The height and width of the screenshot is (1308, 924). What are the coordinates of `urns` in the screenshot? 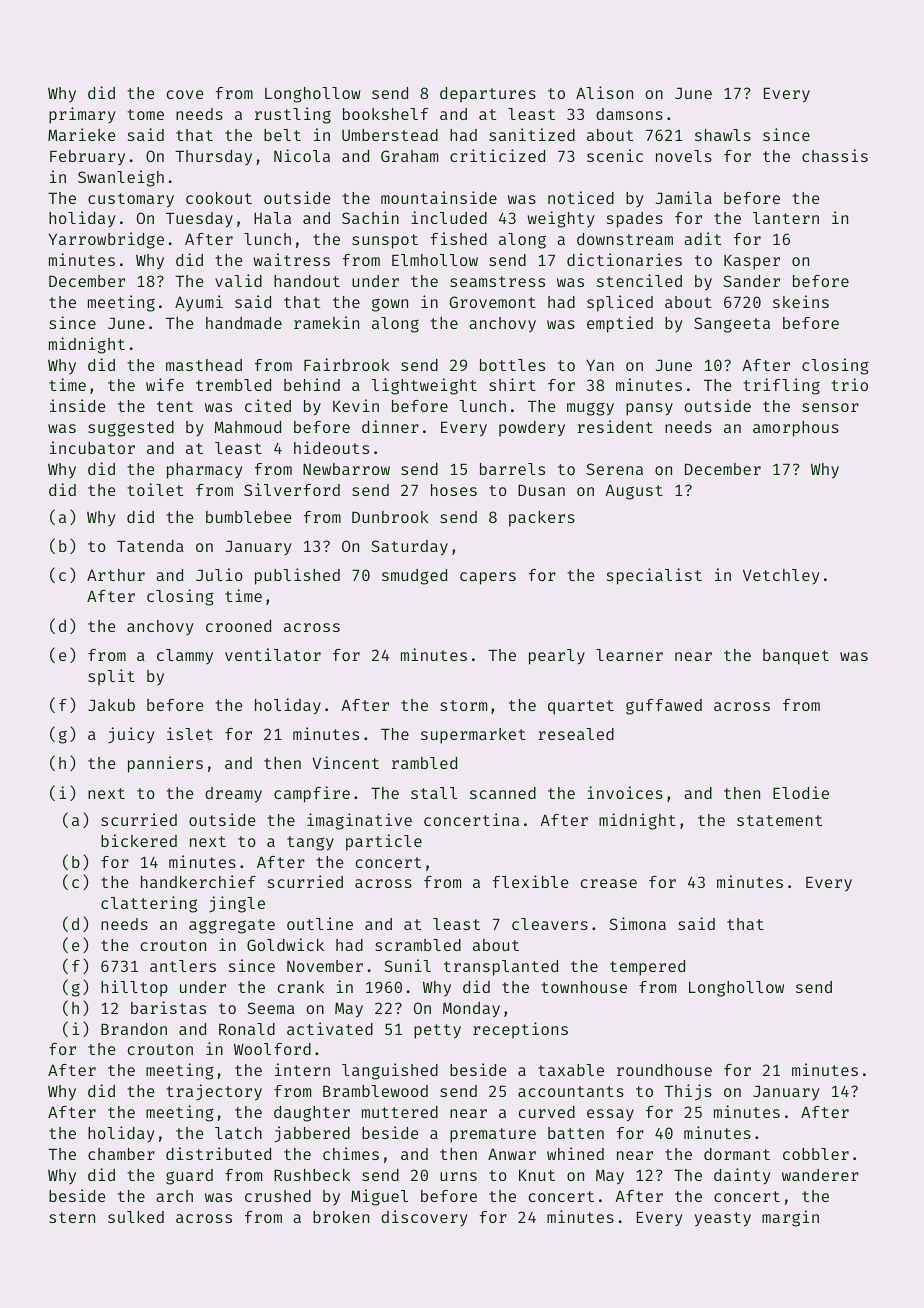 It's located at (458, 1176).
